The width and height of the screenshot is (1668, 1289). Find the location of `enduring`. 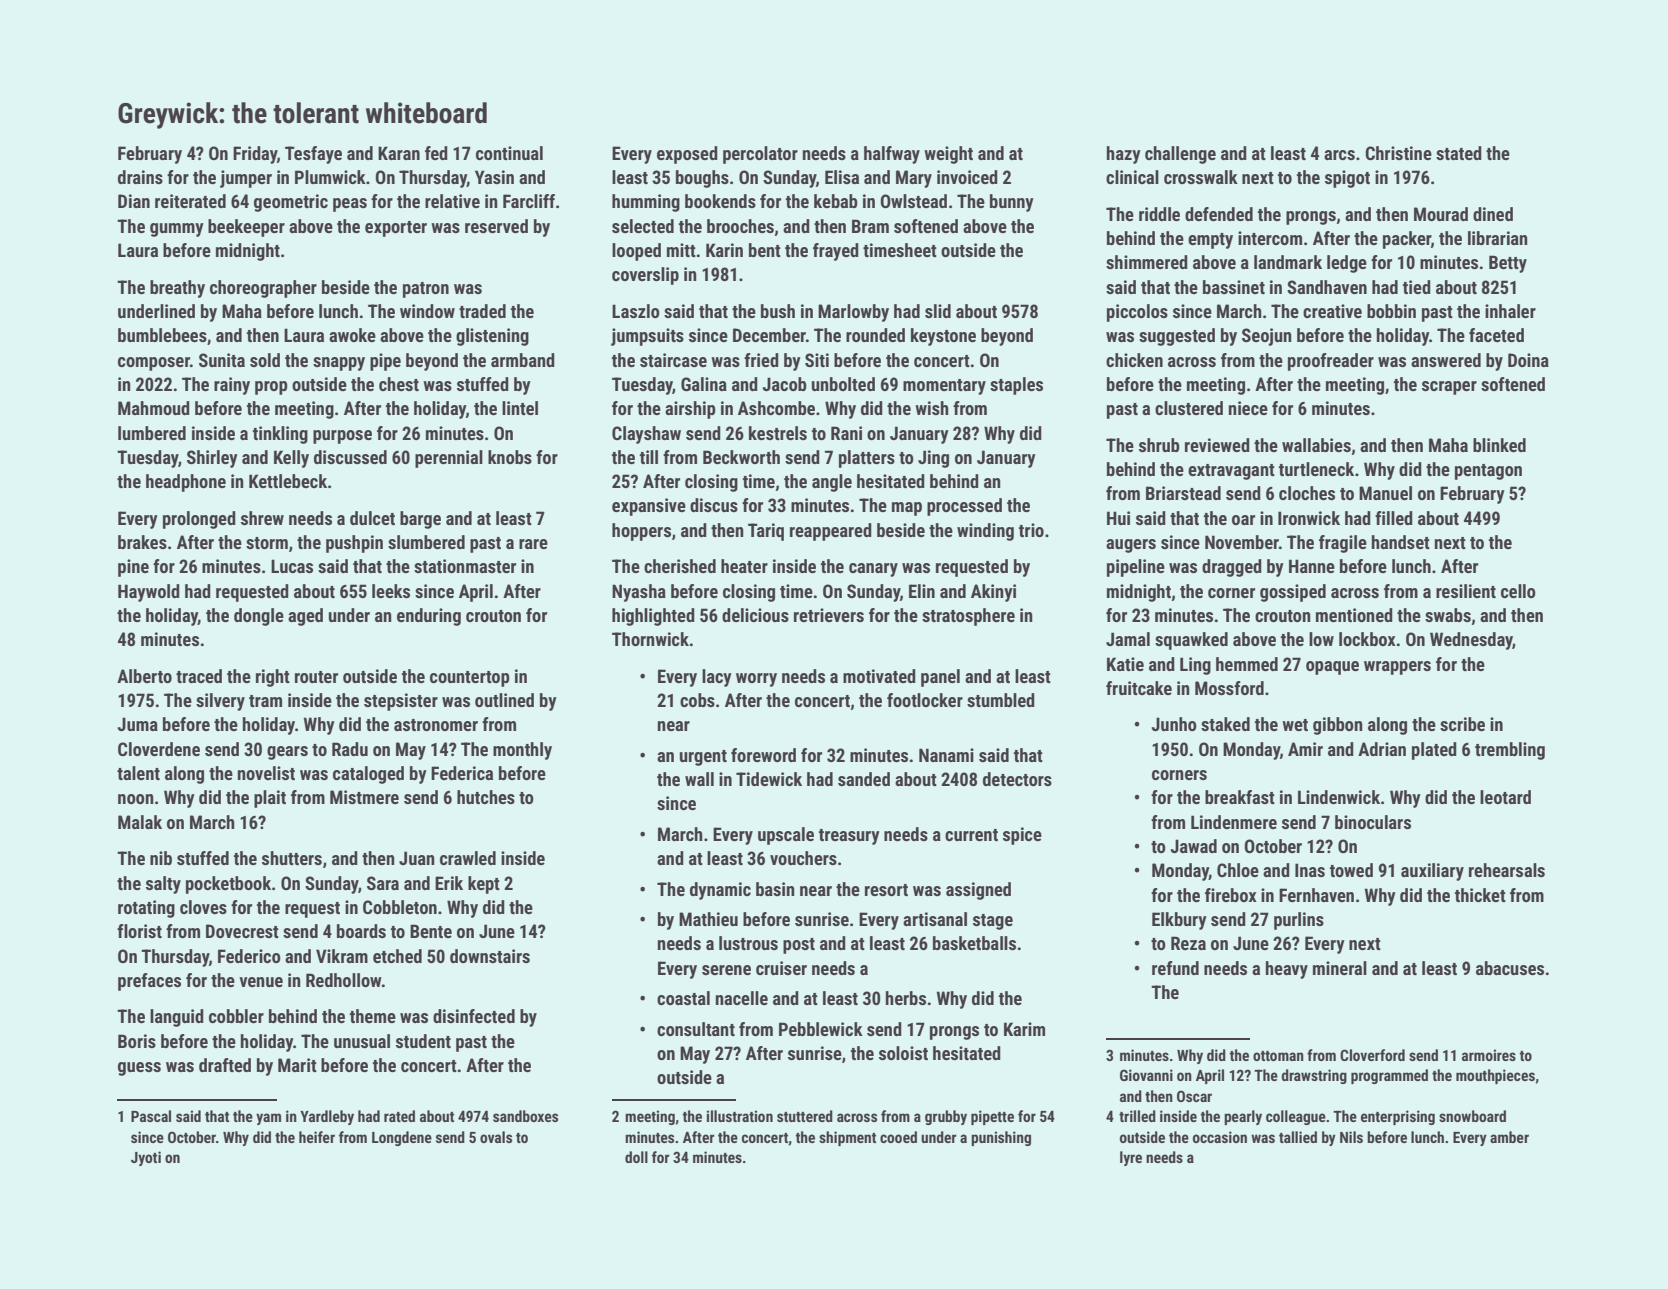

enduring is located at coordinates (429, 617).
